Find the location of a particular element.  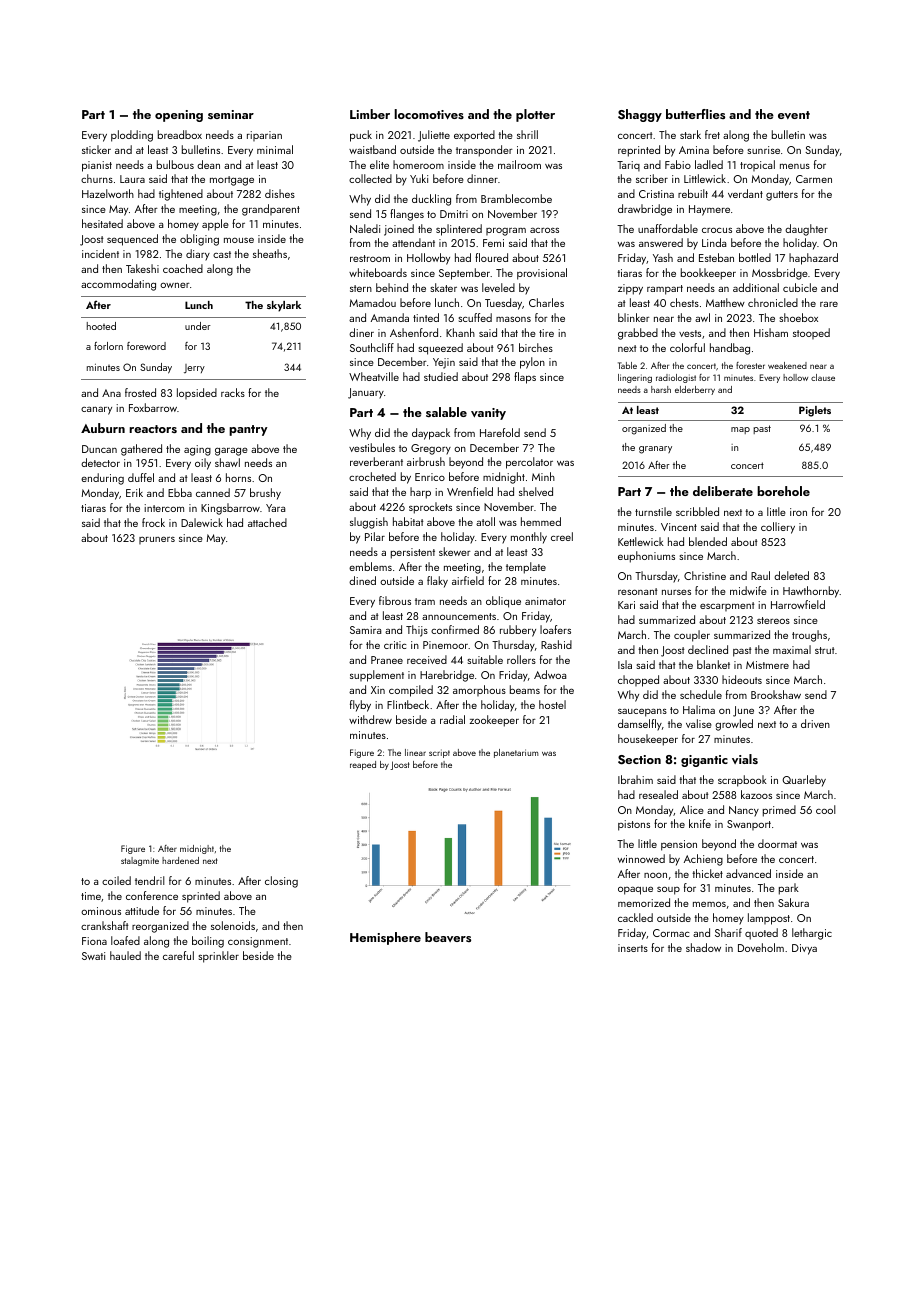

bulbous is located at coordinates (175, 164).
